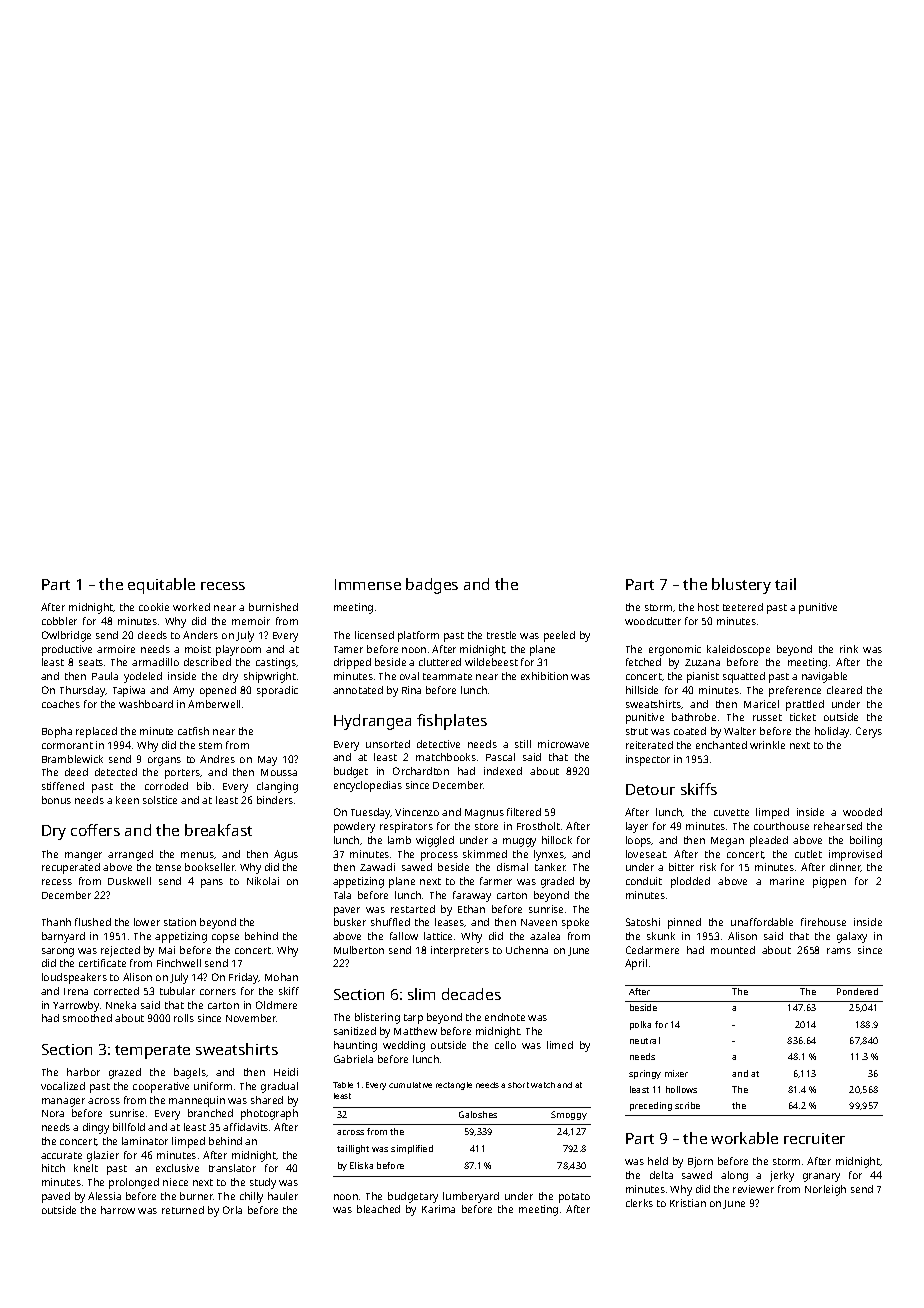  I want to click on Mulberton, so click(359, 950).
